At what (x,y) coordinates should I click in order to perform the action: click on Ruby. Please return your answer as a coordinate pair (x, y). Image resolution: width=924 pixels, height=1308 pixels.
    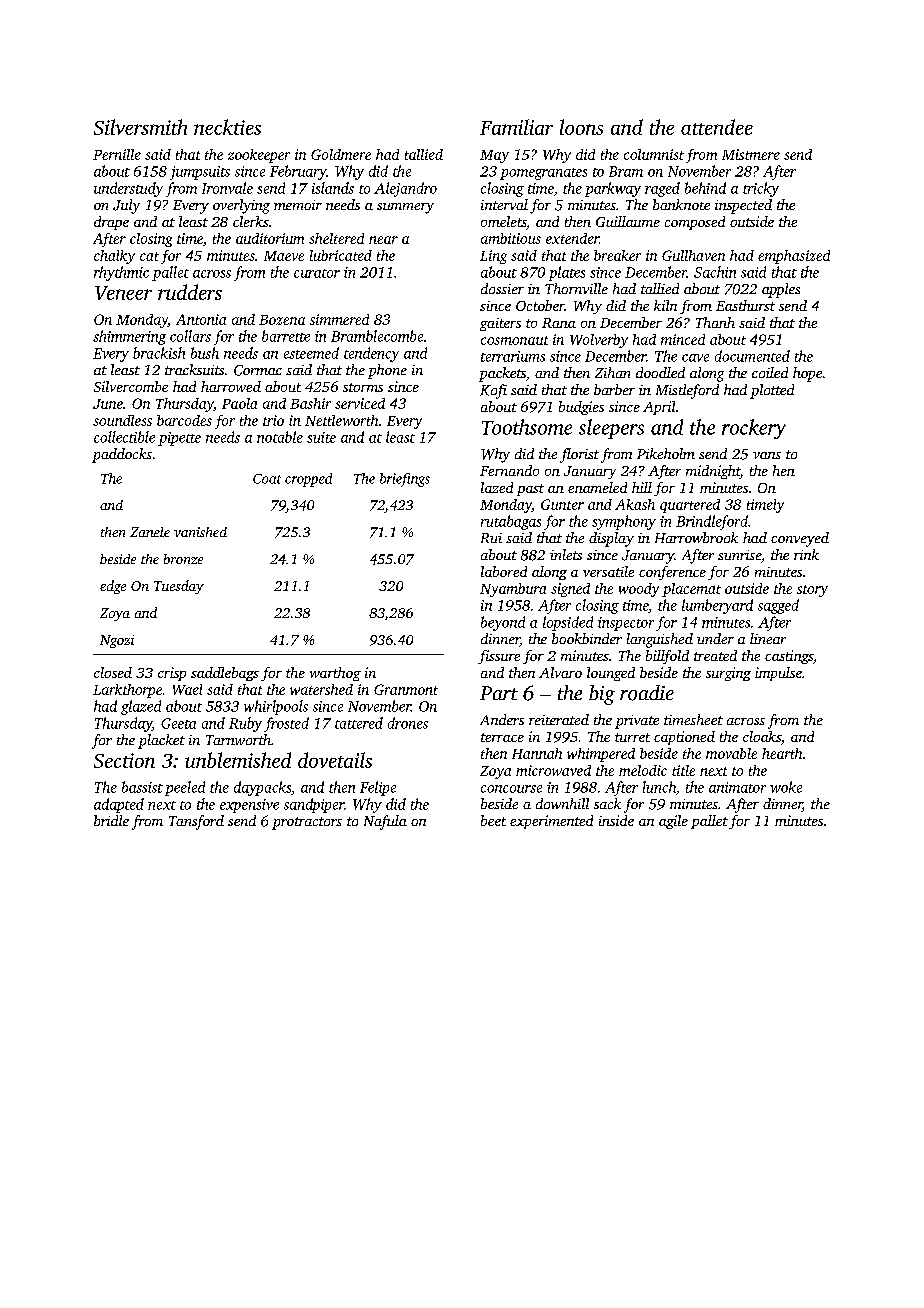
    Looking at the image, I should click on (245, 724).
